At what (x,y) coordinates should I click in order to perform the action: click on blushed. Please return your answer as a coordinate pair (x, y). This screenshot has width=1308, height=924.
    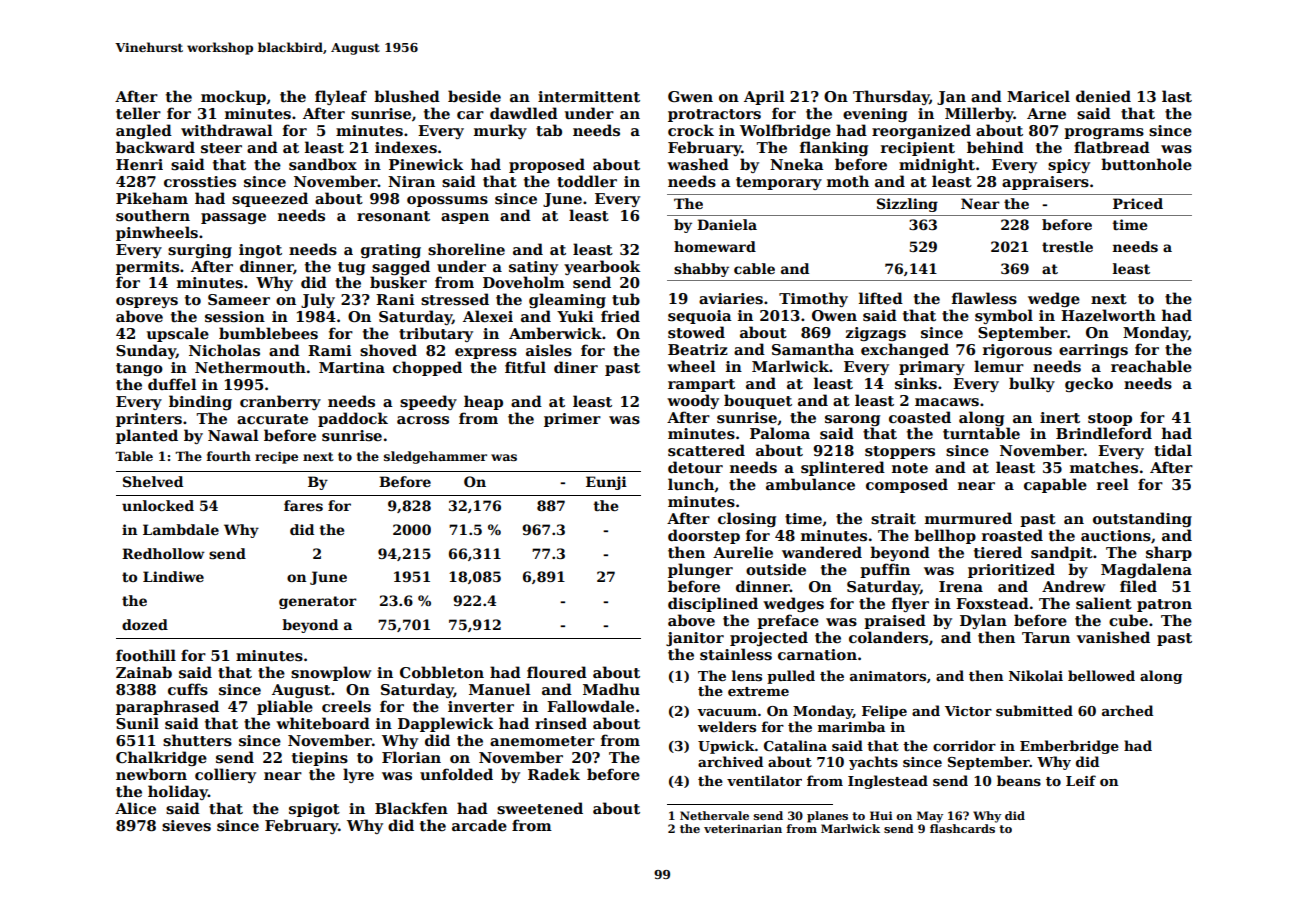
    Looking at the image, I should click on (407, 96).
